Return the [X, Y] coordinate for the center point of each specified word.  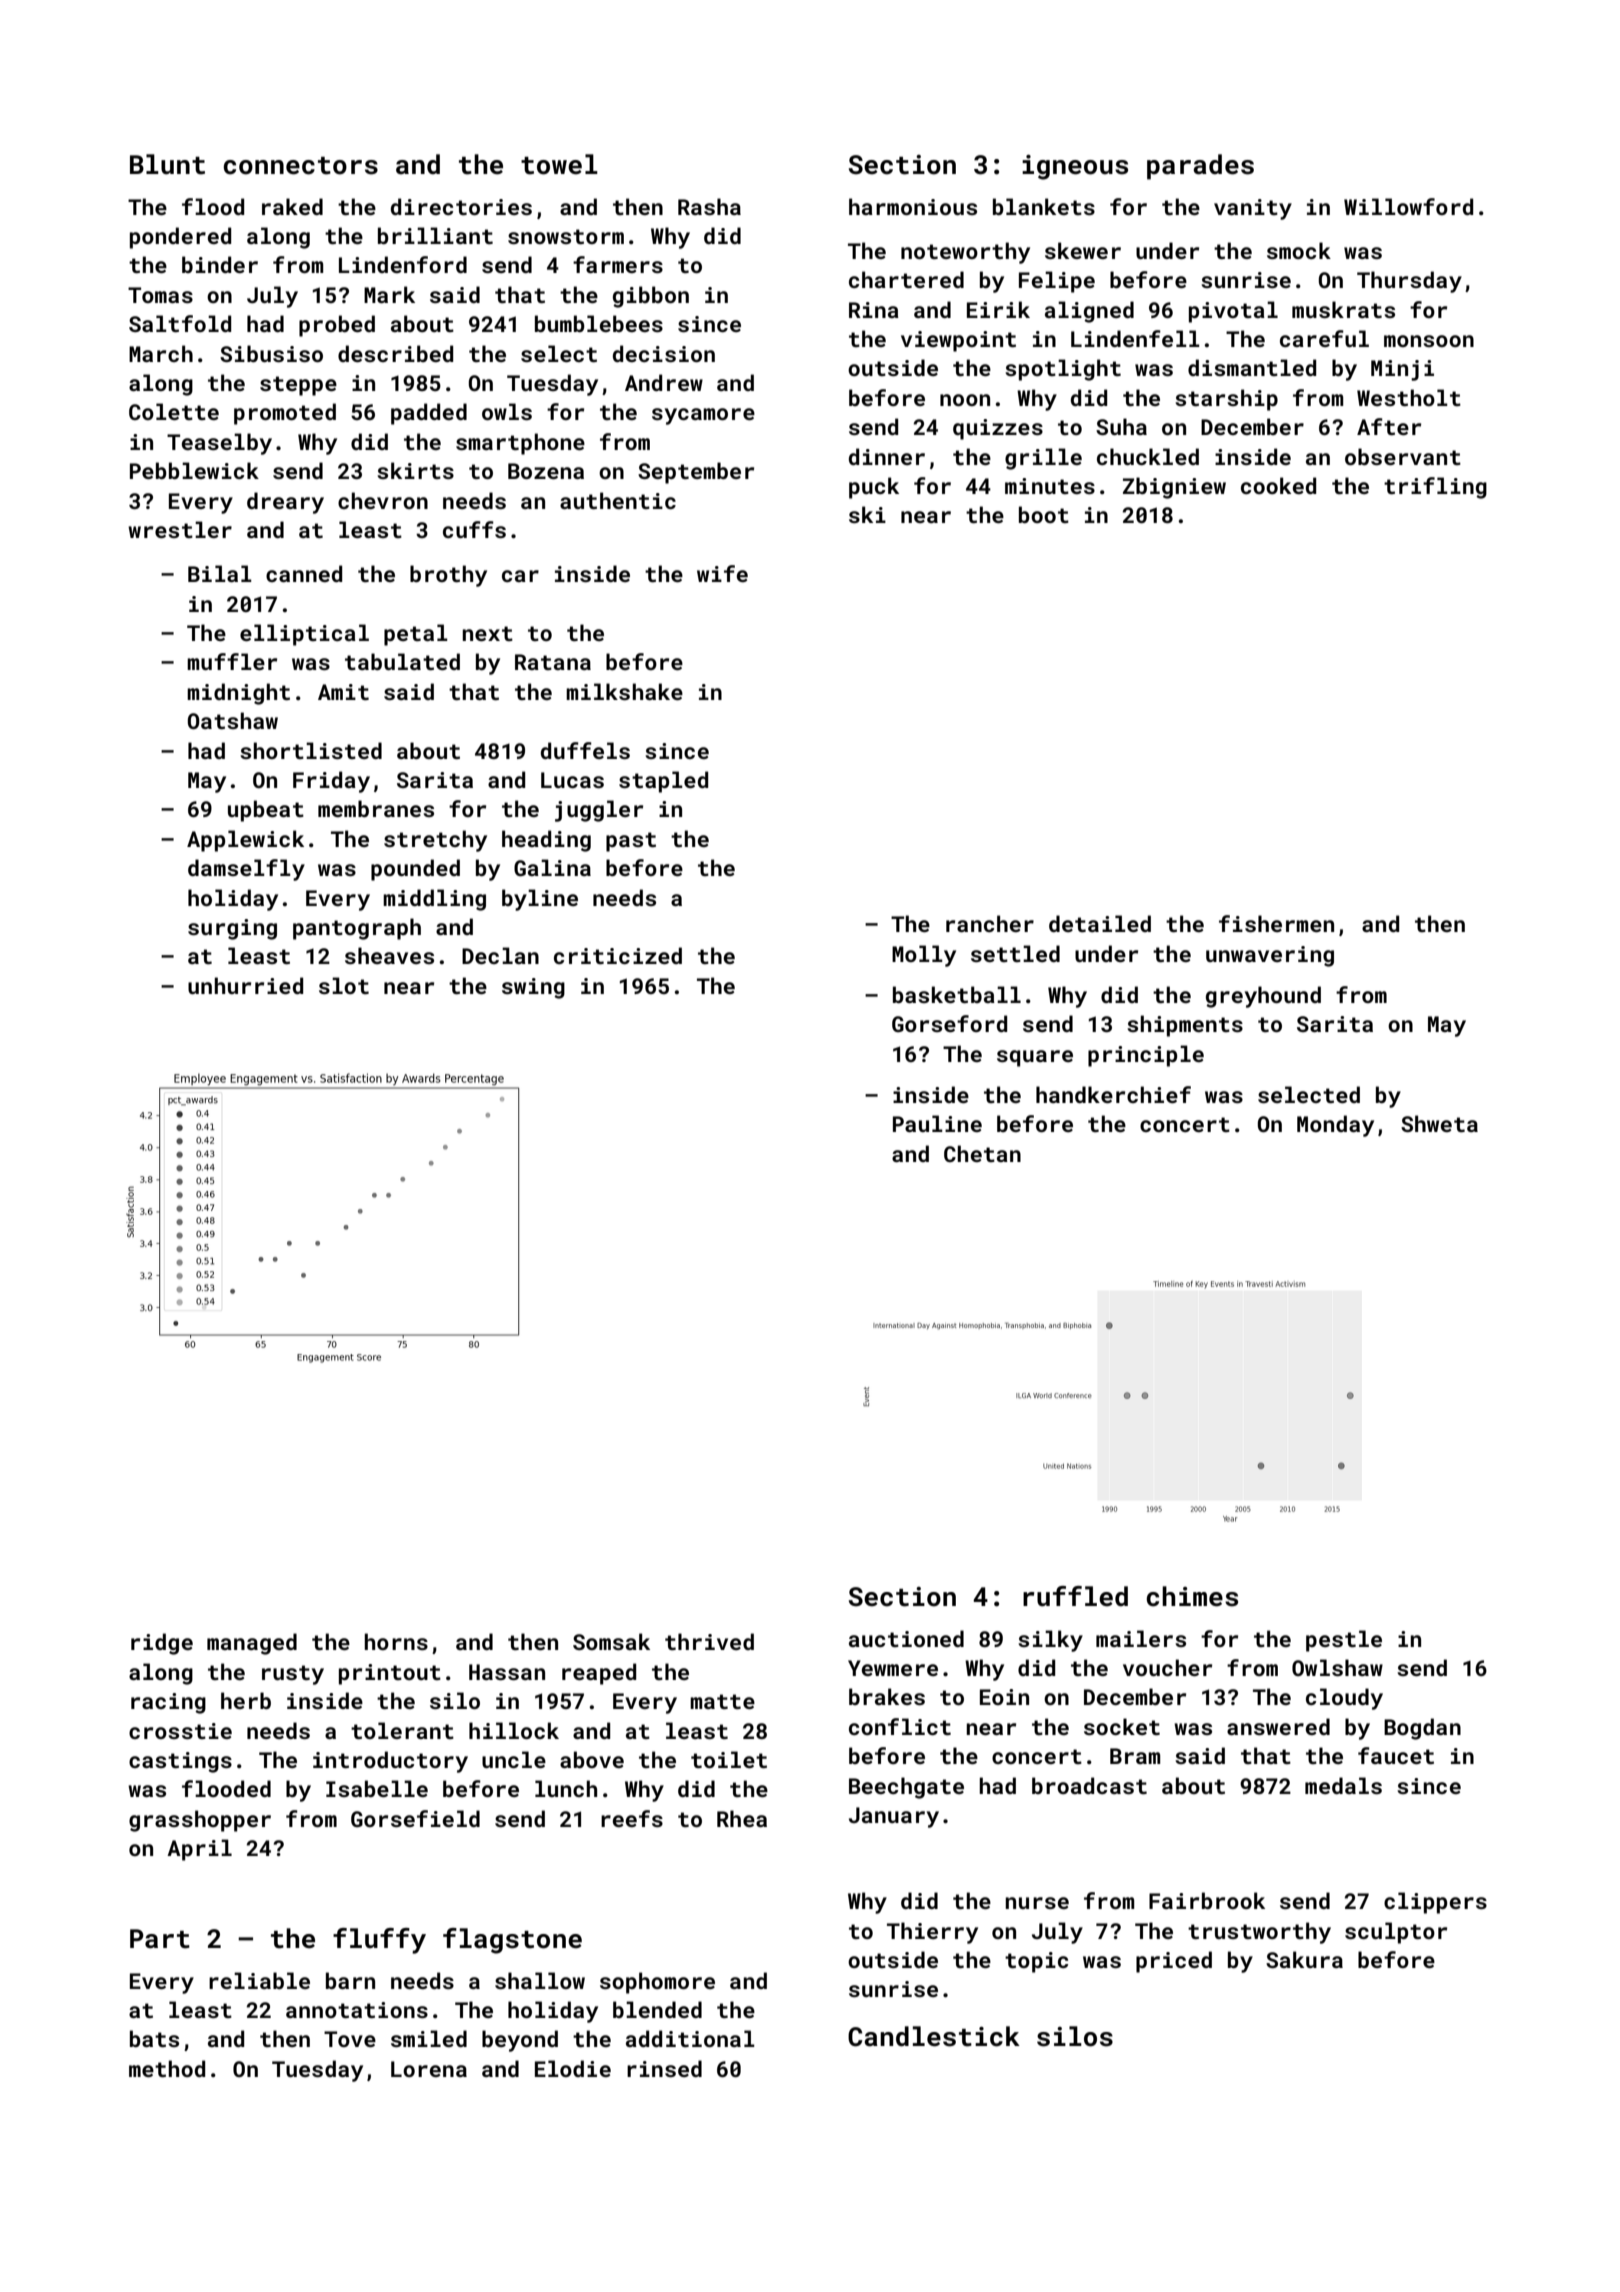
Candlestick [934, 2036]
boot [1044, 514]
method [167, 2068]
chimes [1192, 1596]
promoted [285, 414]
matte [722, 1701]
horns [396, 1641]
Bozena [546, 471]
